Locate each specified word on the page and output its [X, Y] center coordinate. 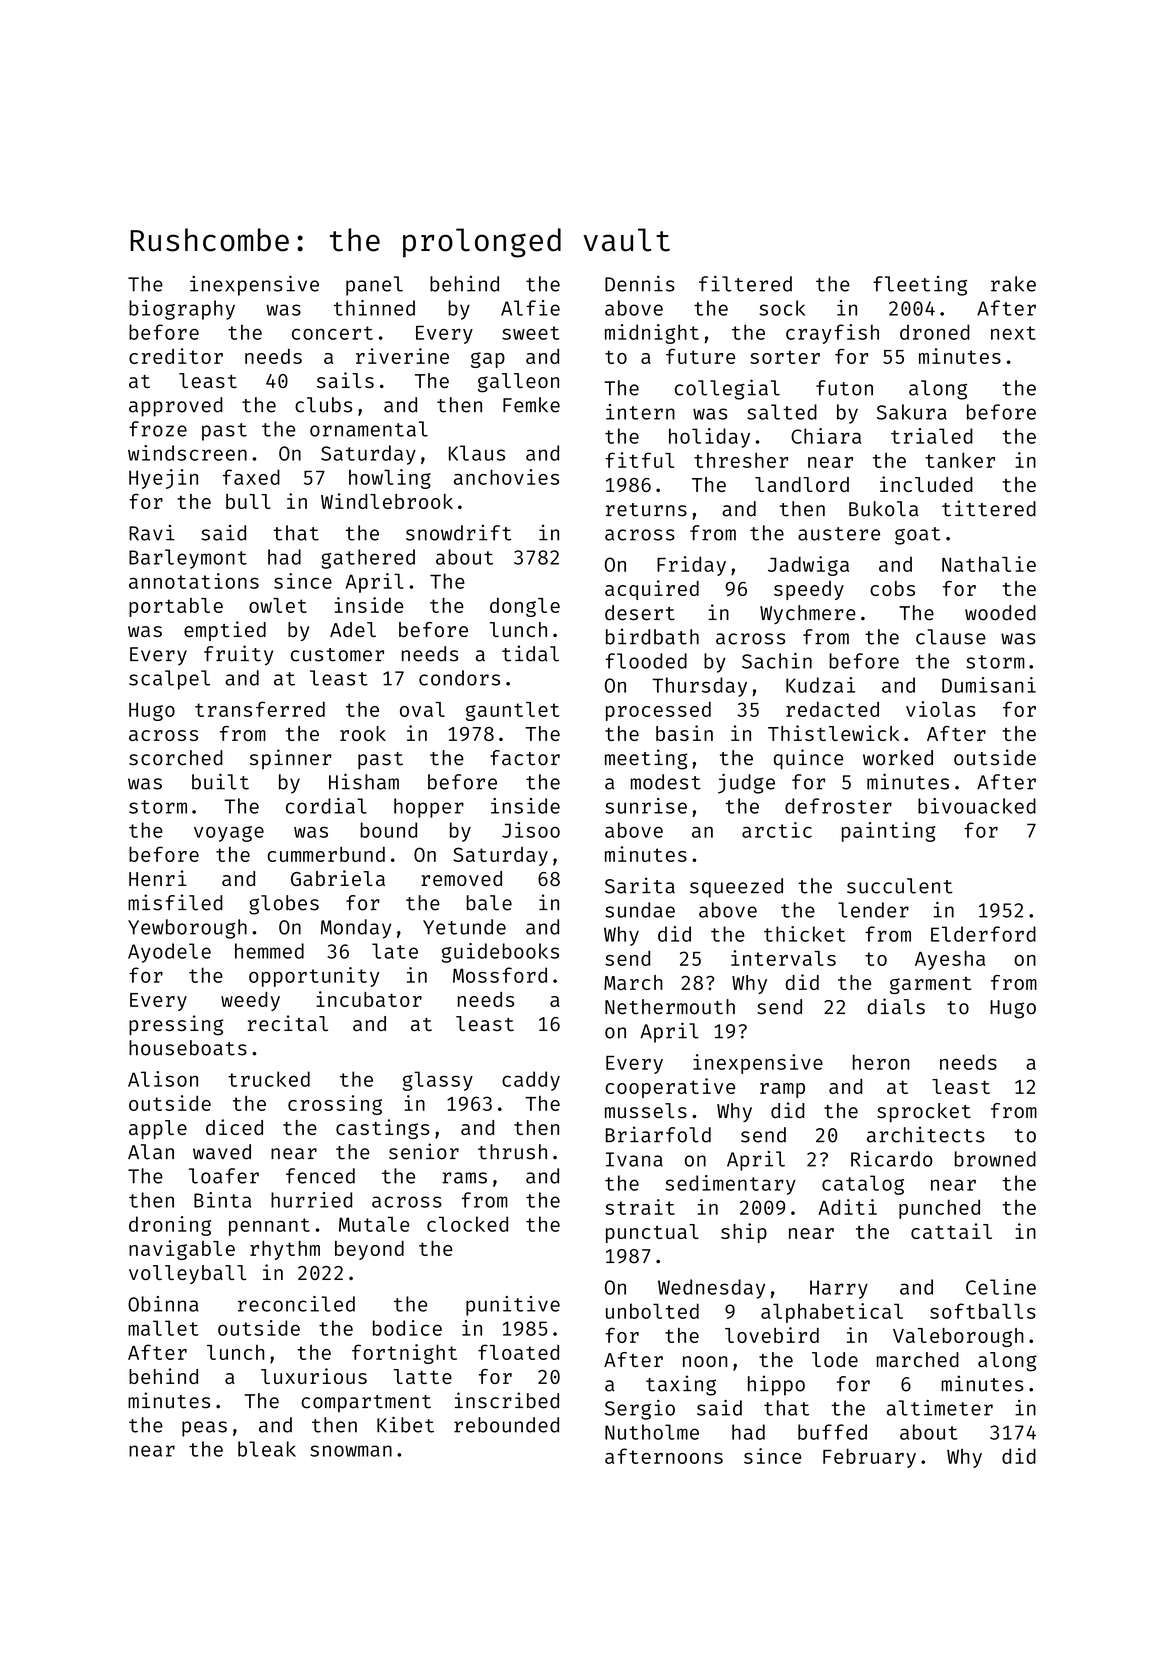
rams [464, 1178]
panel [374, 286]
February [869, 1458]
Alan [151, 1152]
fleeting [920, 286]
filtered [745, 284]
